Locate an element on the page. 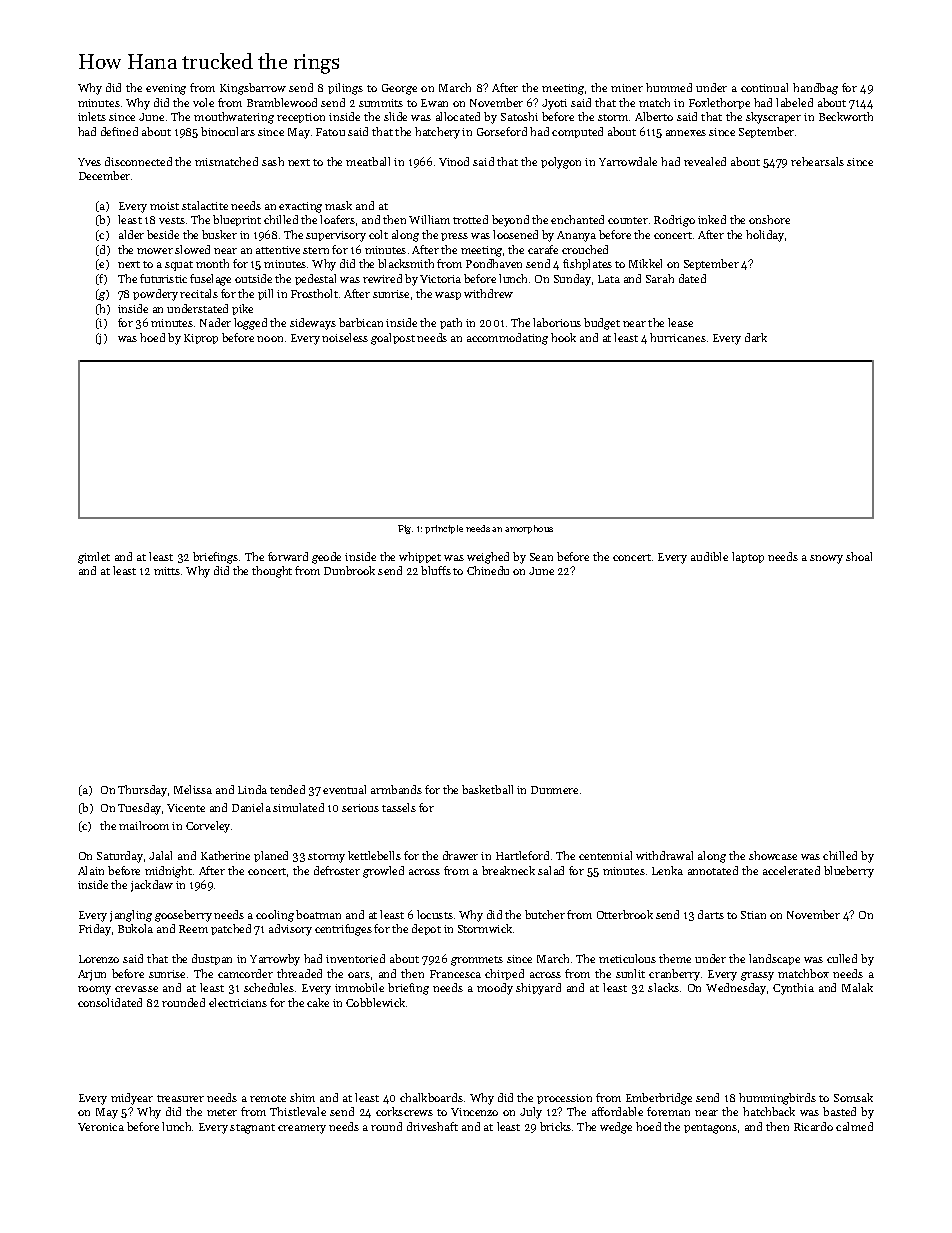 Image resolution: width=952 pixels, height=1233 pixels. snowy is located at coordinates (826, 559).
